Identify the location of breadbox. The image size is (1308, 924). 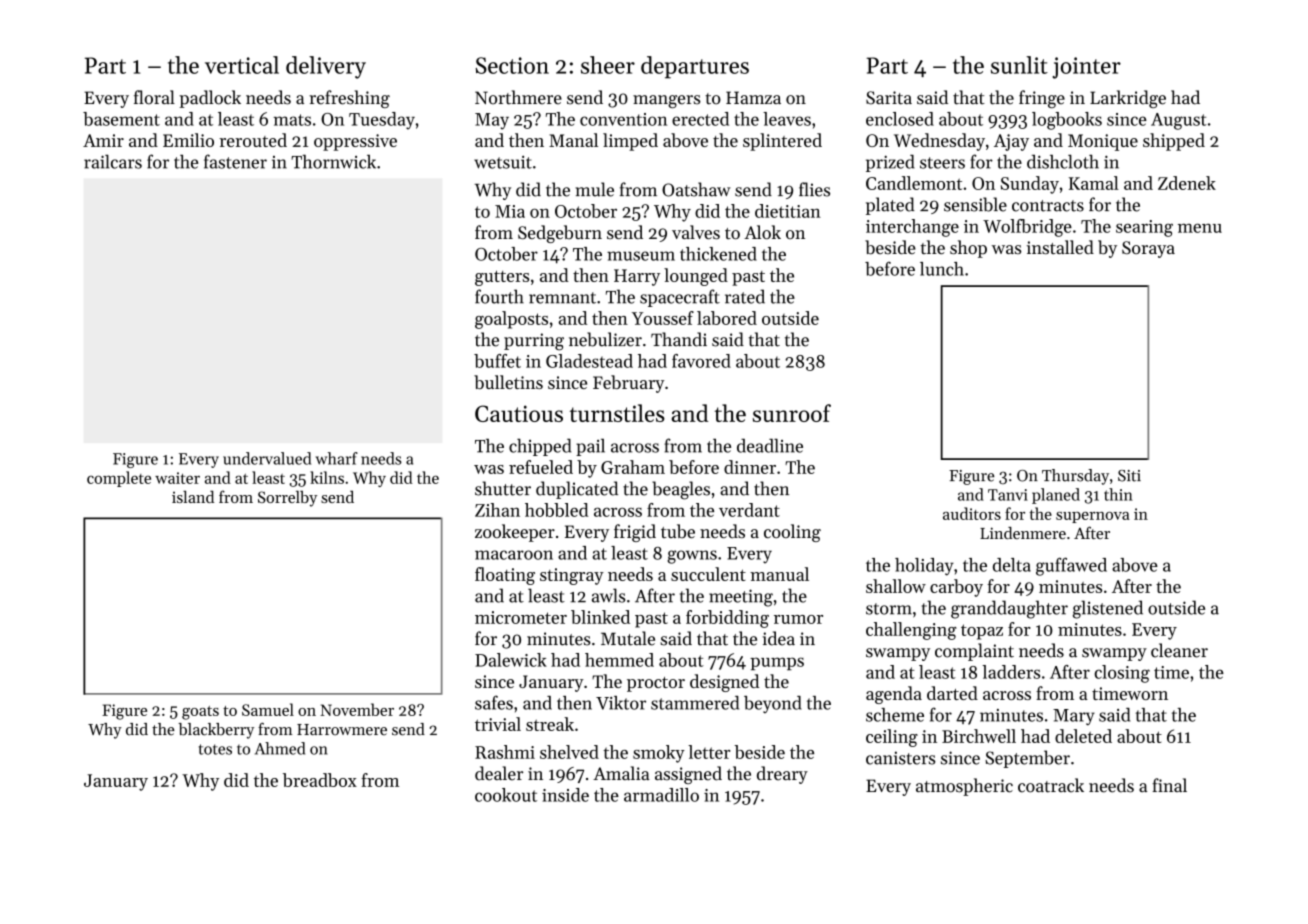
(320, 780).
